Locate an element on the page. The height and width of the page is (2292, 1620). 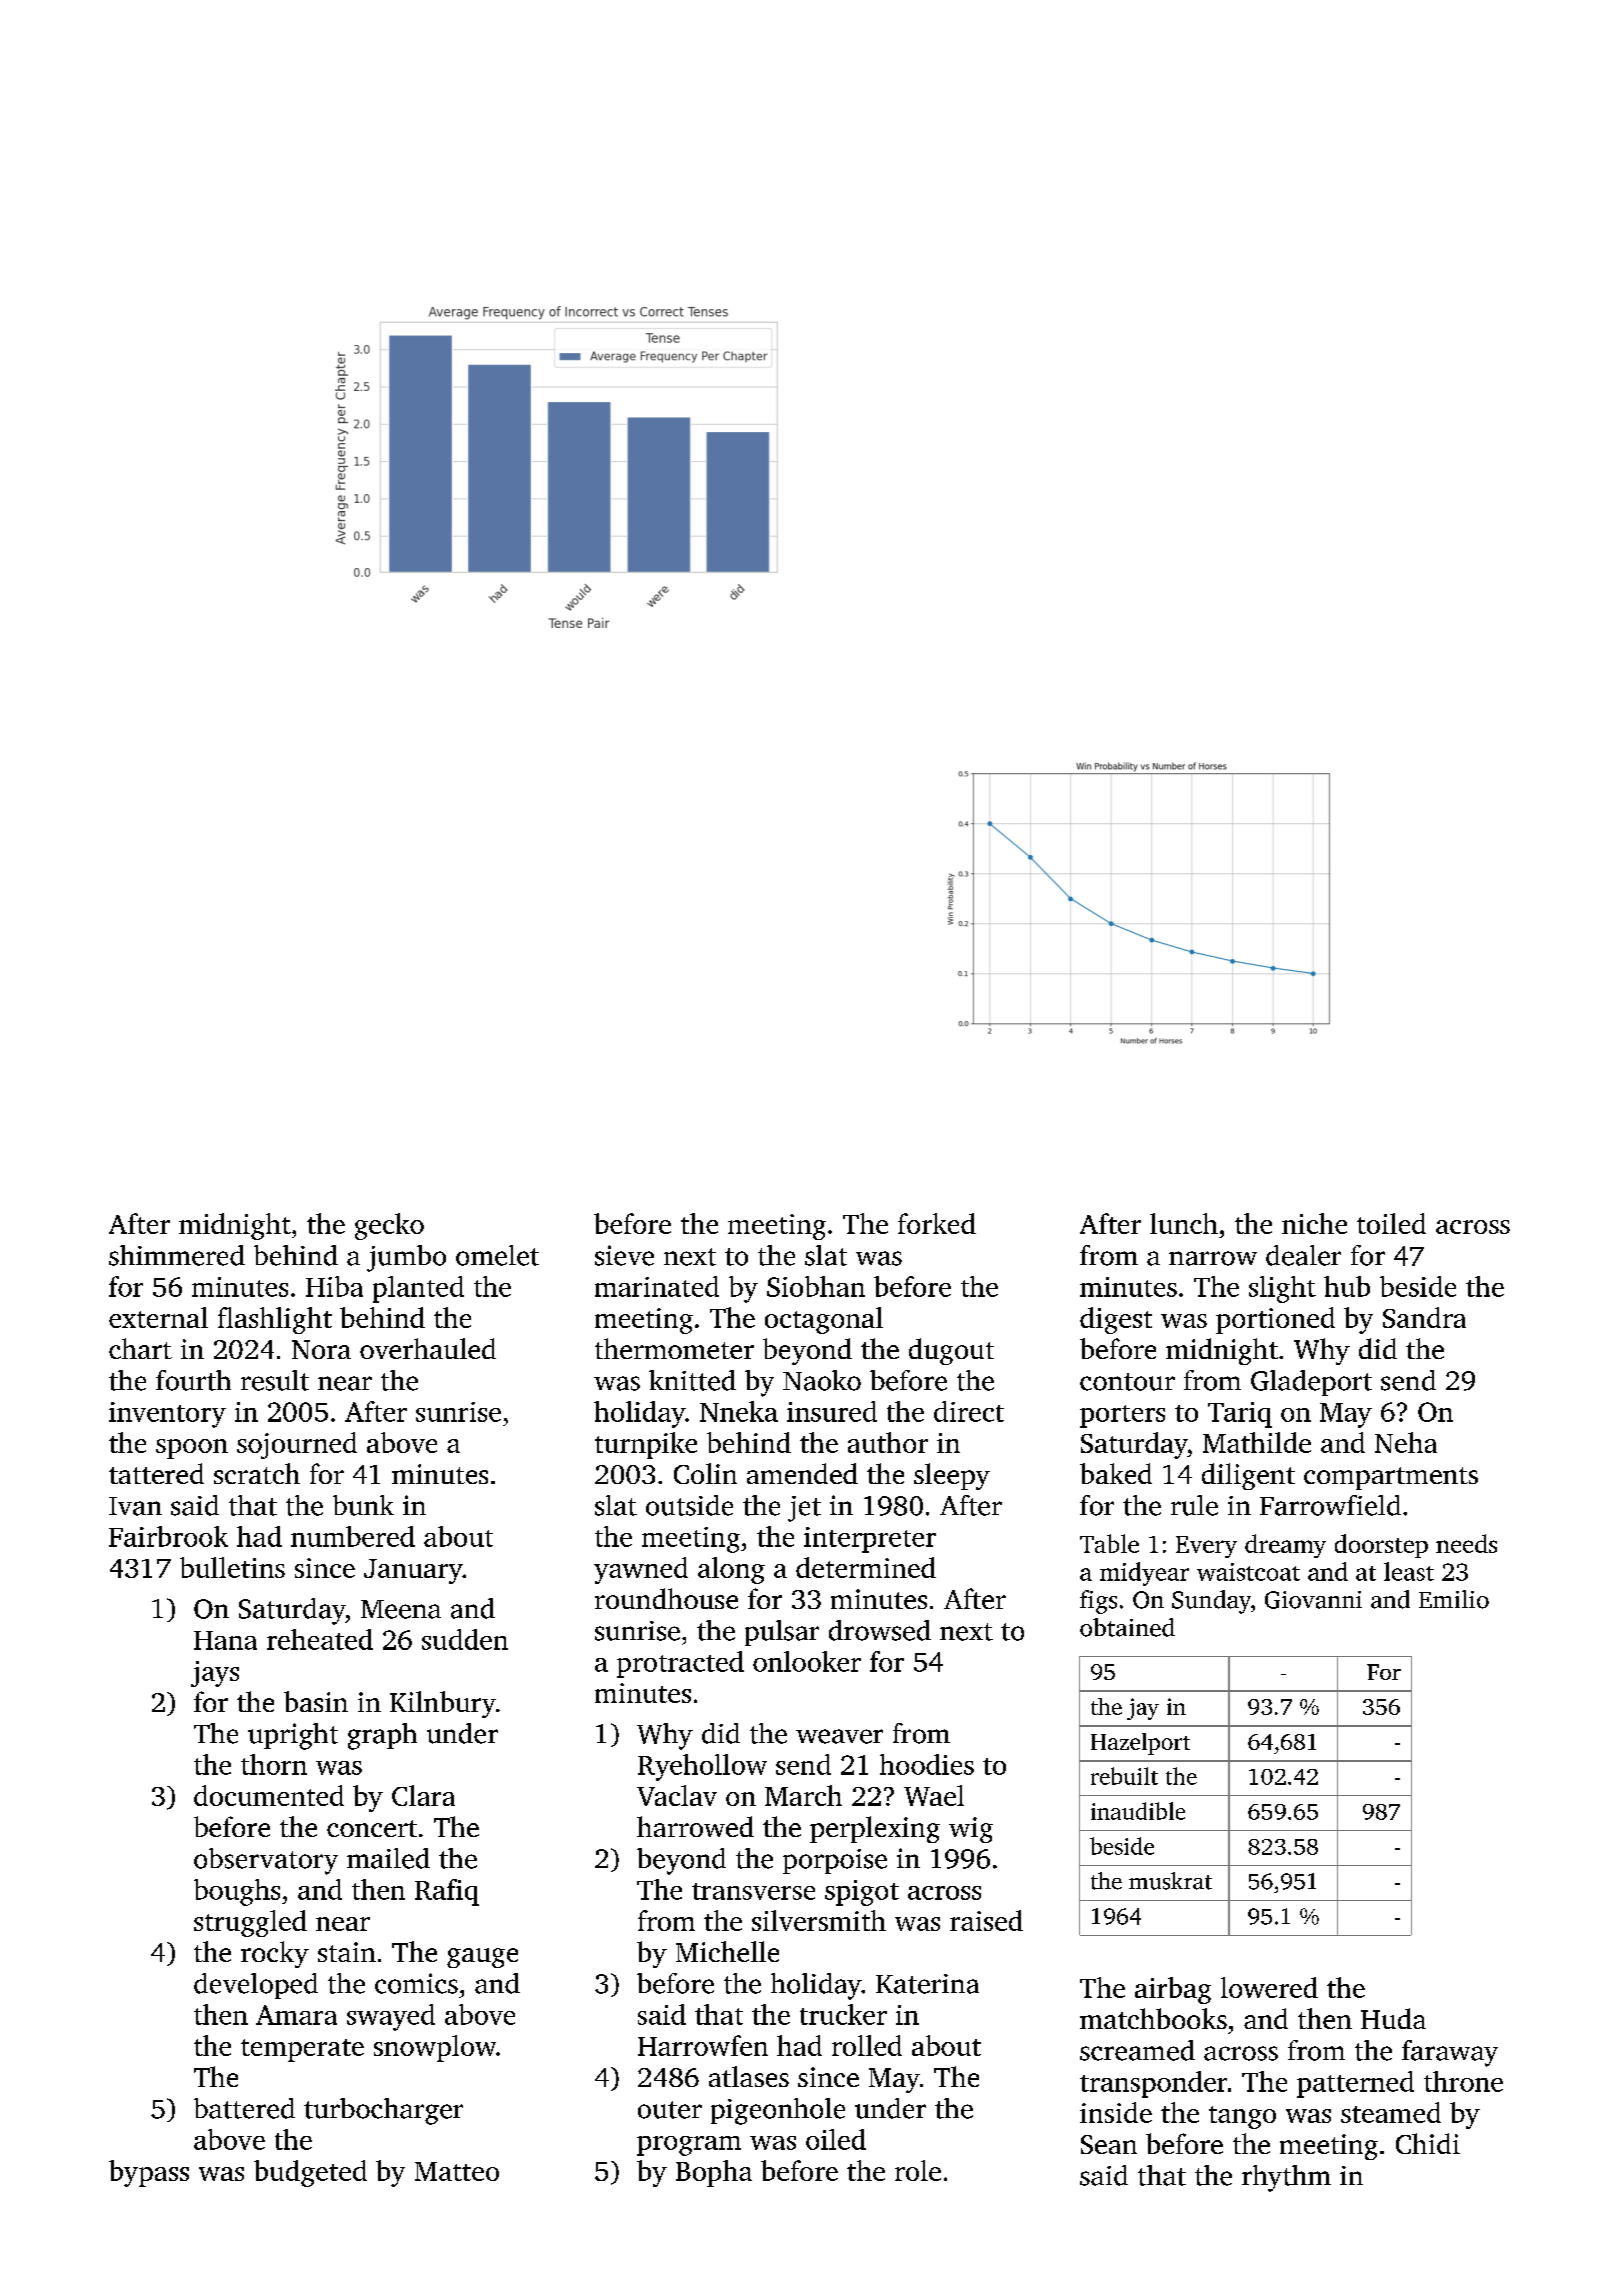
Giovanni is located at coordinates (1313, 1600).
